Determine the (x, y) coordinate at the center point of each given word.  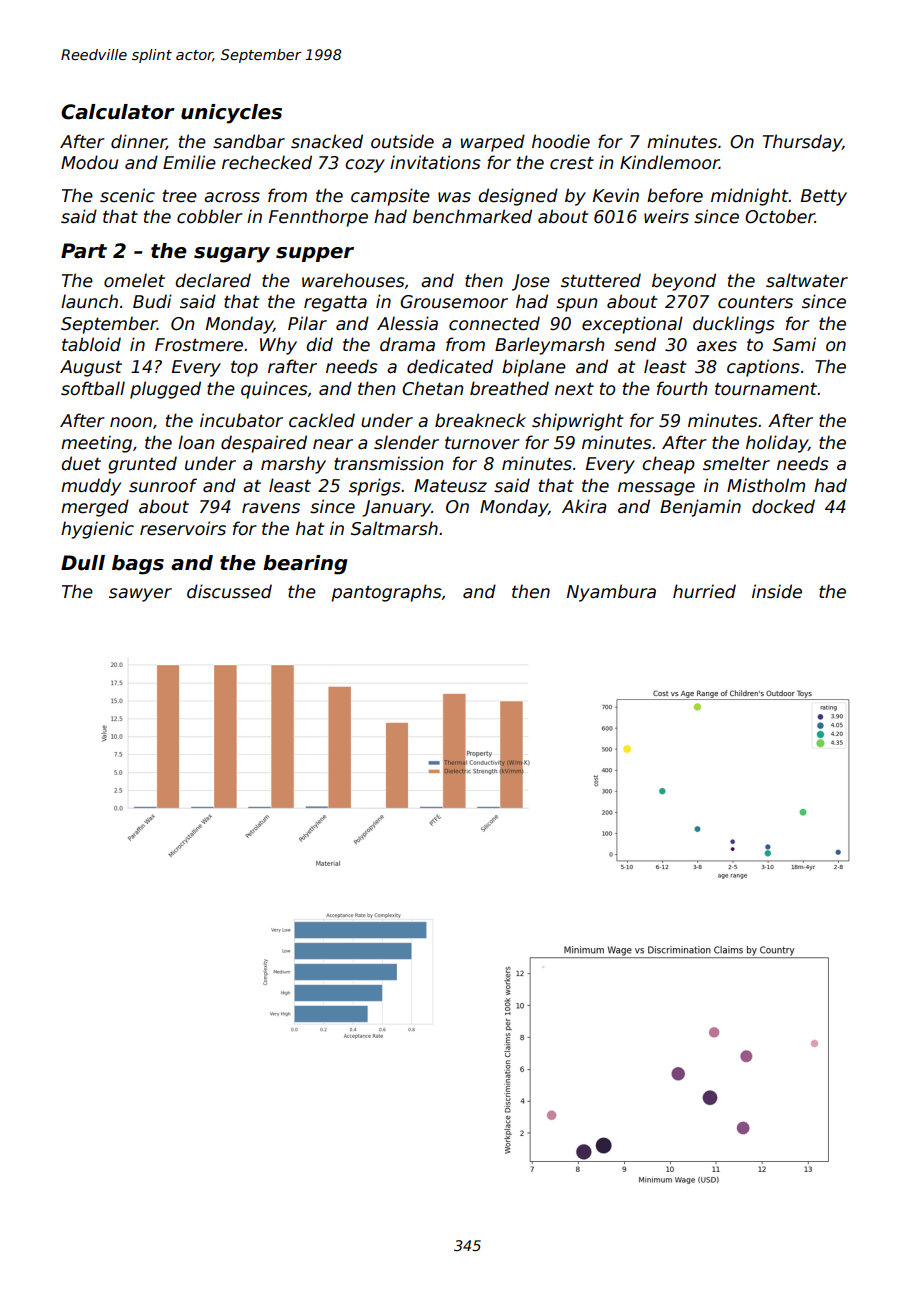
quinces (274, 390)
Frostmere (199, 345)
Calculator (118, 112)
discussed (229, 591)
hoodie (561, 141)
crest (572, 163)
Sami (794, 344)
